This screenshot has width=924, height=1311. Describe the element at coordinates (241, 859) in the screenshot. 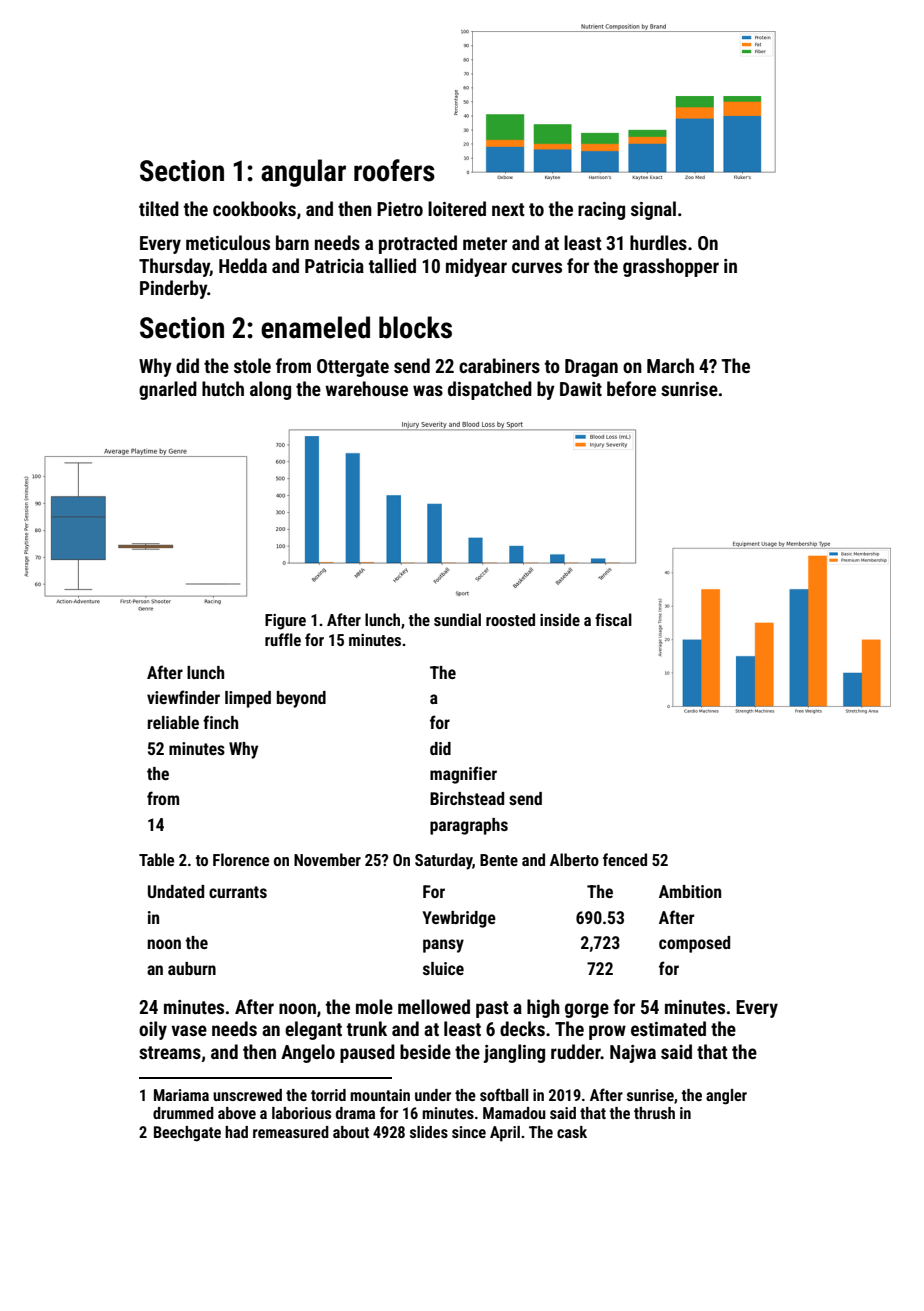

I see `Florence` at that location.
